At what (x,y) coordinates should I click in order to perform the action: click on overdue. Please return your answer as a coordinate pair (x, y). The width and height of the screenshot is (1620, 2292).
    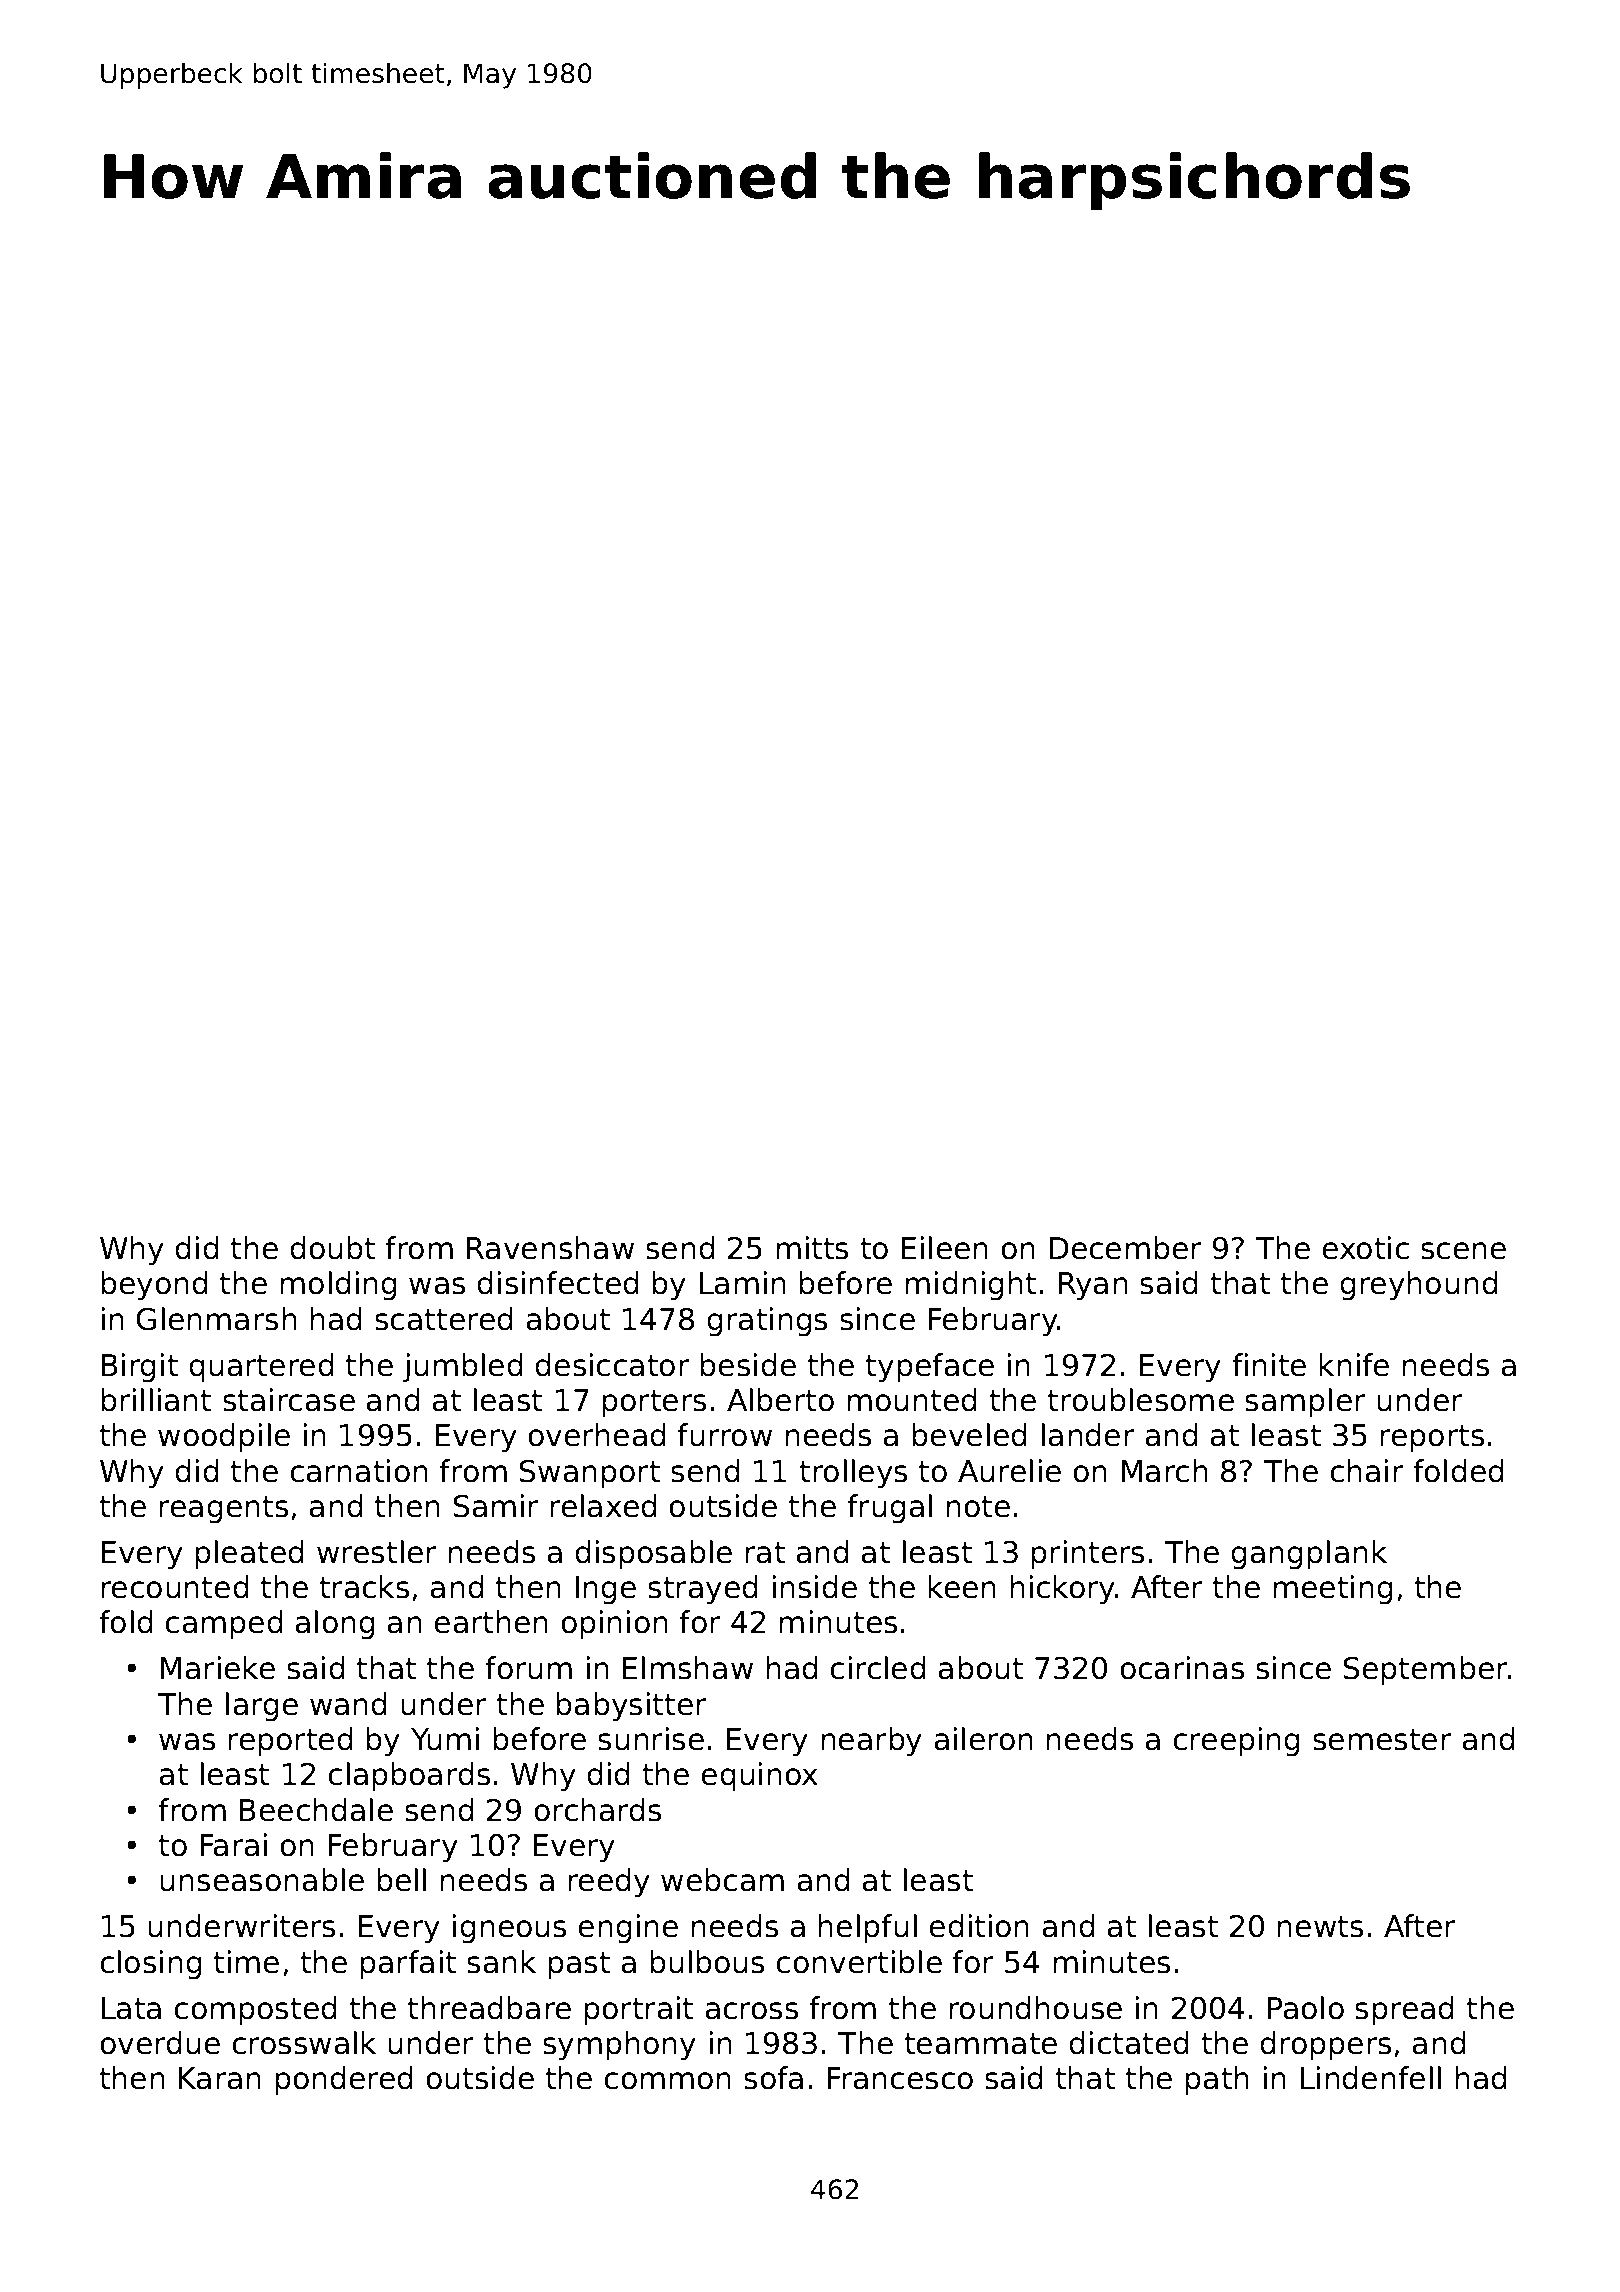
    Looking at the image, I should click on (160, 2043).
